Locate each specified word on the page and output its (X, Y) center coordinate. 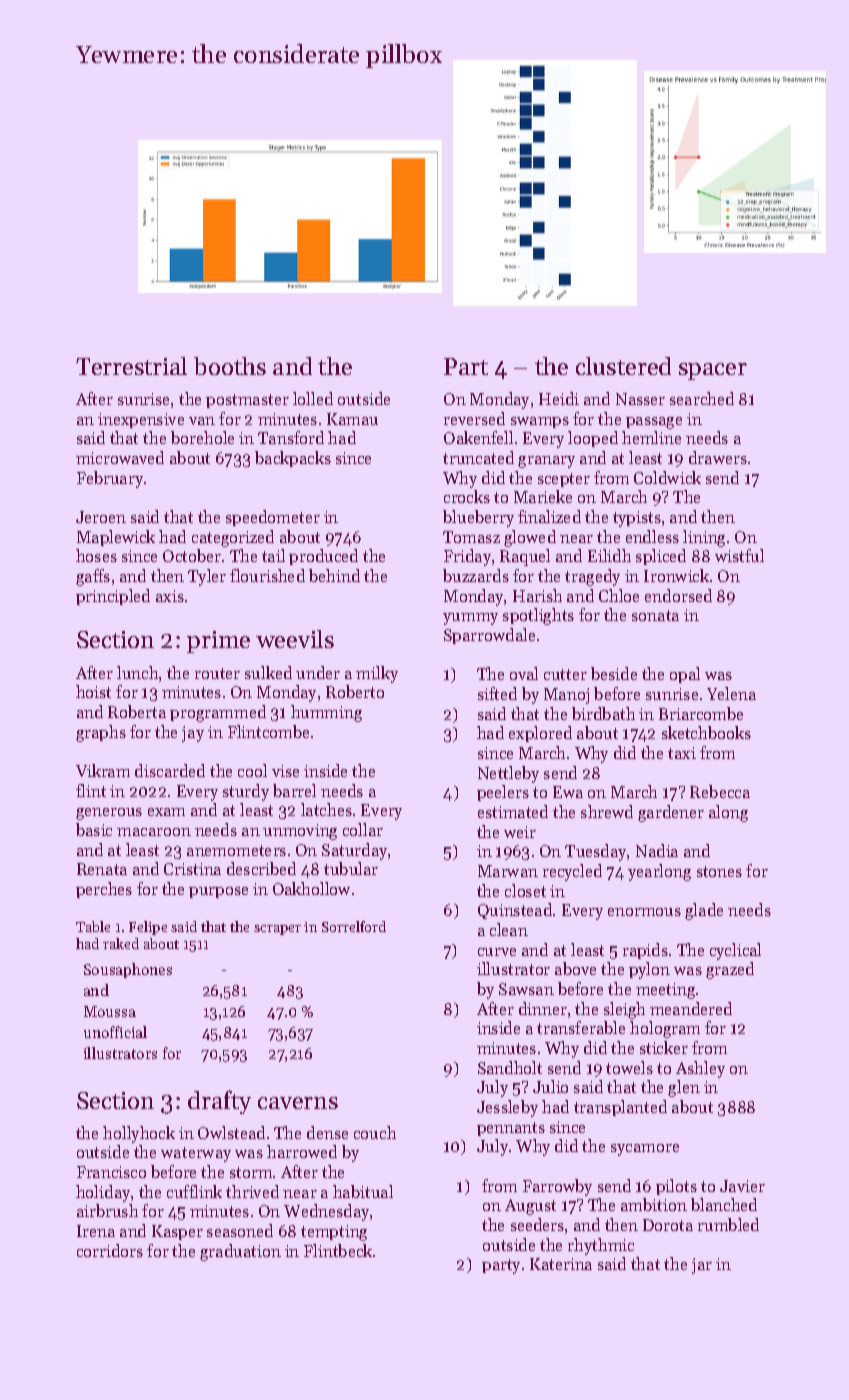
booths (230, 366)
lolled (313, 398)
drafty (219, 1102)
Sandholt (510, 1067)
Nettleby (508, 774)
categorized (233, 538)
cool (252, 770)
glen (684, 1088)
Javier (742, 1186)
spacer (713, 371)
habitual (363, 1191)
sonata (655, 615)
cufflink (194, 1191)
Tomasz (471, 537)
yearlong (659, 872)
